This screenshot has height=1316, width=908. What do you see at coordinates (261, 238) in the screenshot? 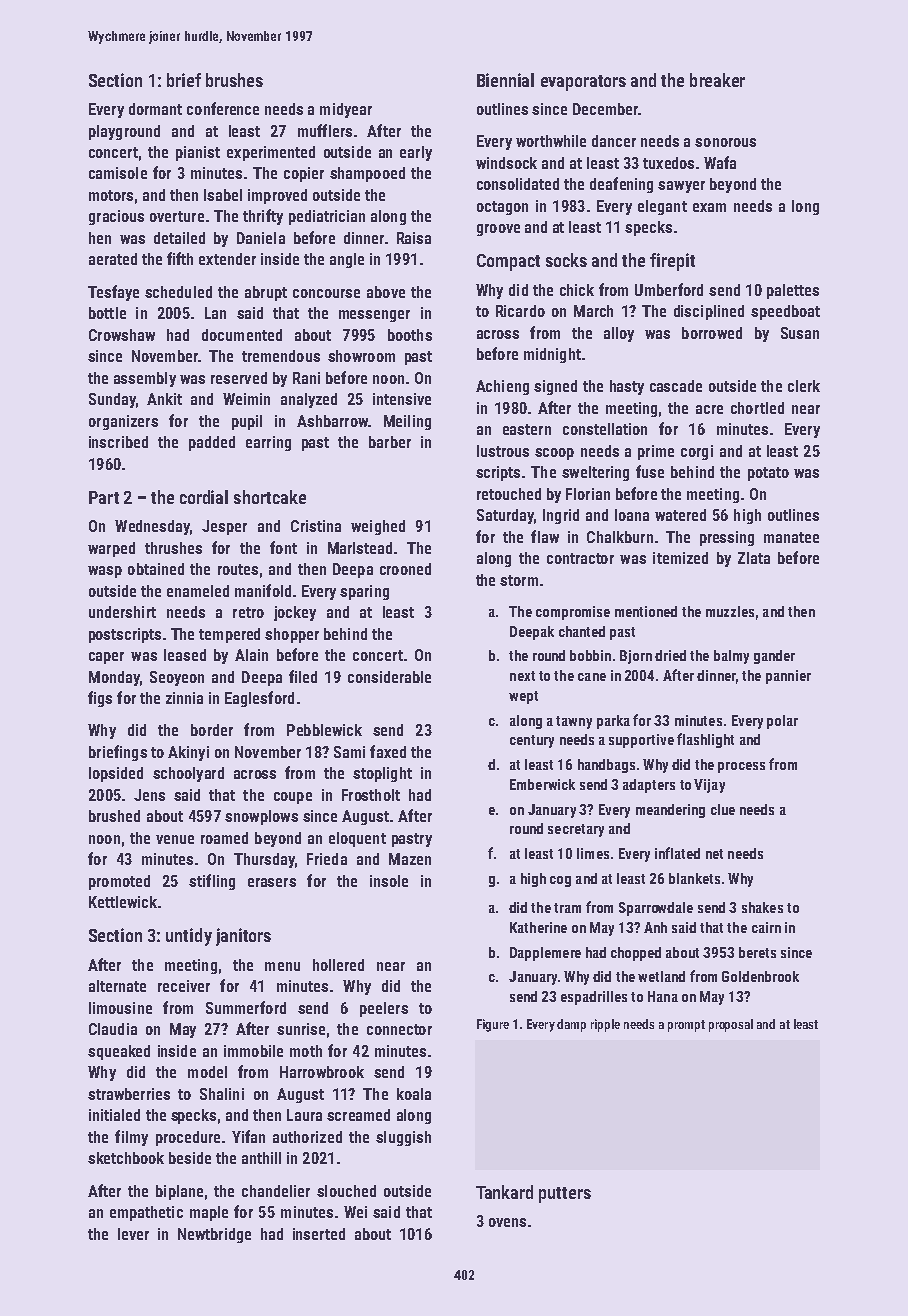
I see `Daniela` at bounding box center [261, 238].
